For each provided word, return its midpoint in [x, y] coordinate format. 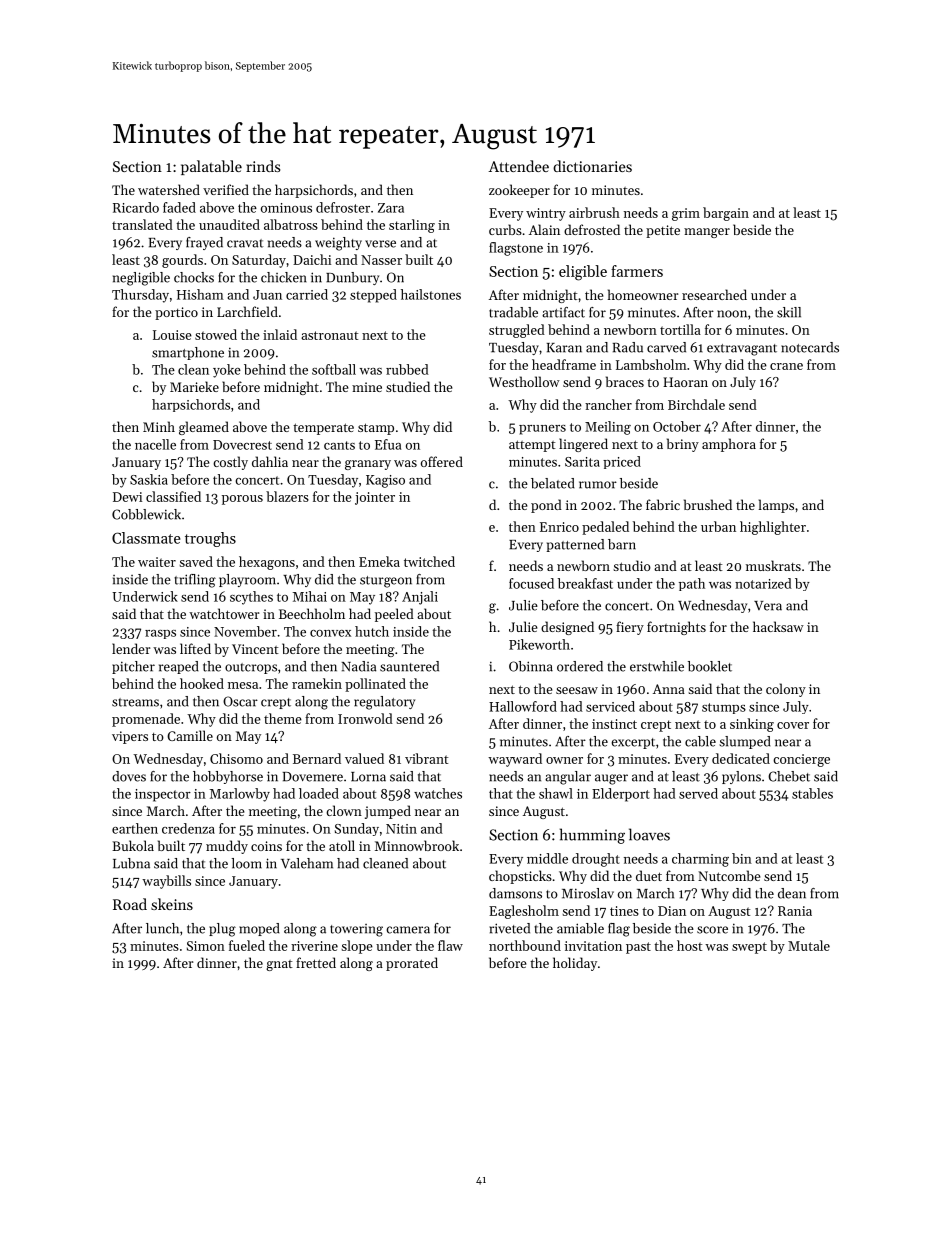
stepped [373, 296]
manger [707, 233]
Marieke [194, 386]
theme [283, 718]
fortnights [676, 628]
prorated [412, 964]
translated [142, 224]
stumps [724, 708]
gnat [279, 965]
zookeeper [519, 191]
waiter [157, 562]
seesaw [577, 690]
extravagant [742, 350]
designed [567, 628]
